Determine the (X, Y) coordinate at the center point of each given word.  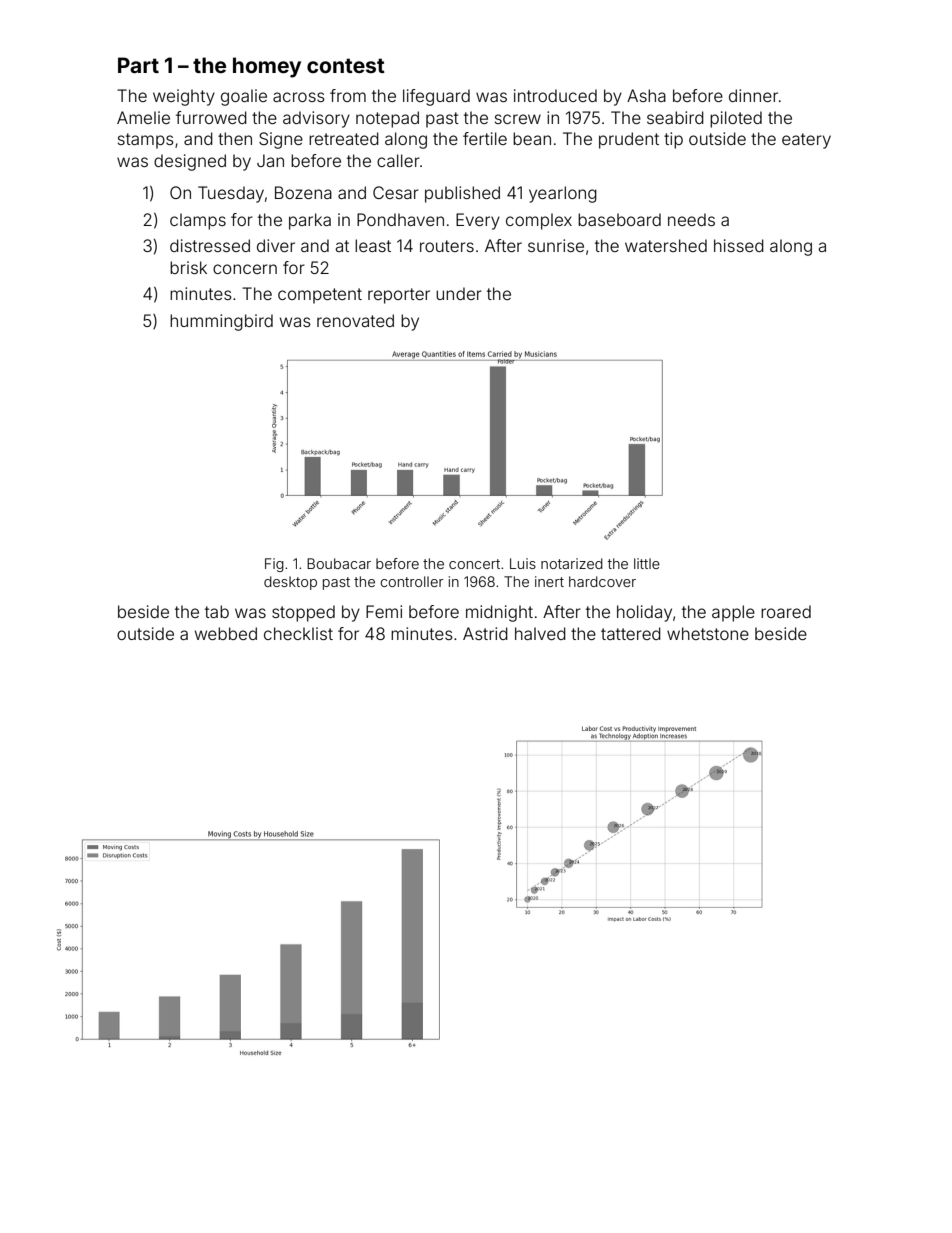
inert (549, 581)
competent (320, 296)
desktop (290, 583)
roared (786, 611)
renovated (355, 320)
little (647, 563)
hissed (739, 245)
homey (267, 67)
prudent (629, 140)
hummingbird (221, 322)
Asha (646, 95)
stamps (146, 141)
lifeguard (436, 97)
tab (217, 611)
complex (539, 221)
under (459, 293)
